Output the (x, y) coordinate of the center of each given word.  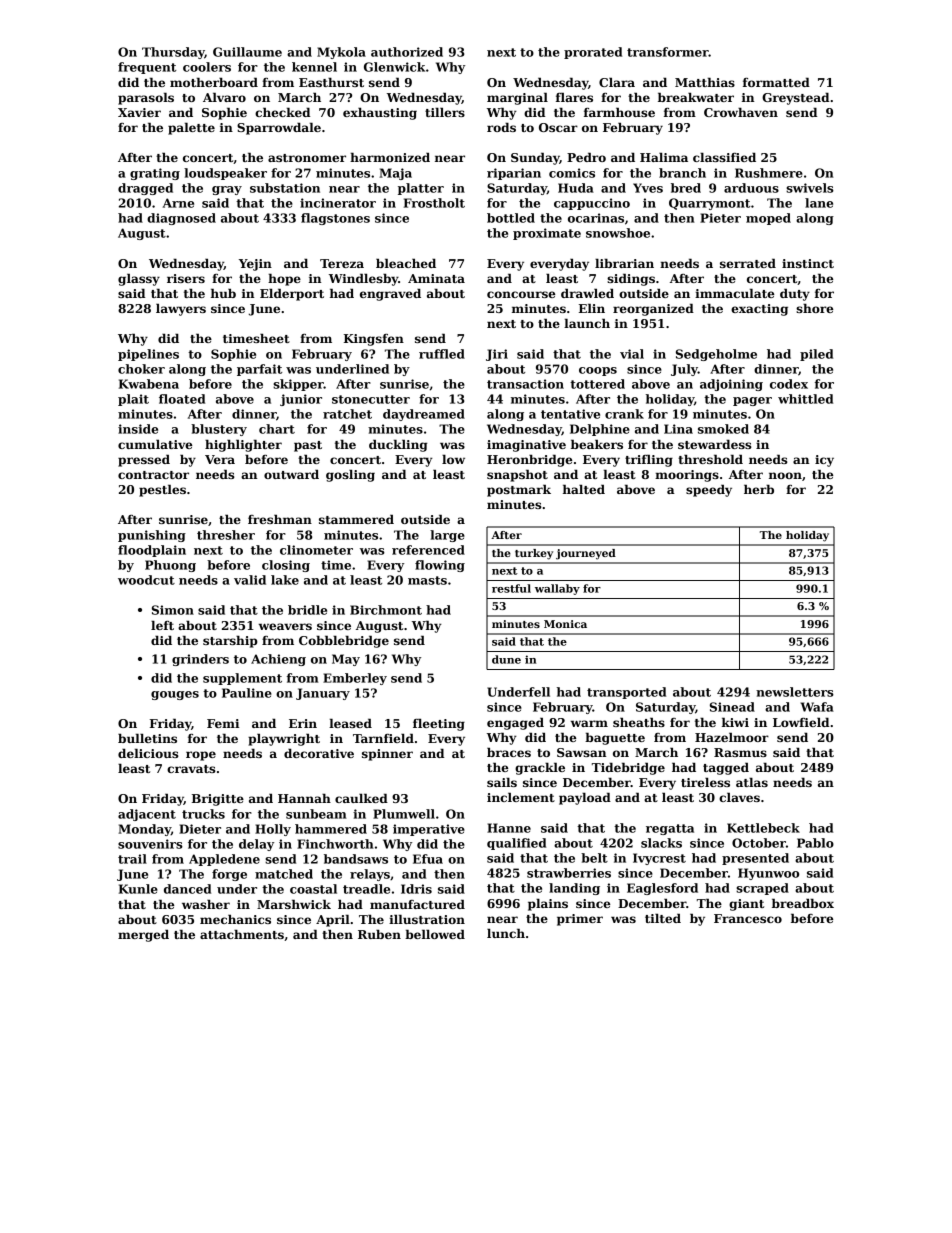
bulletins (147, 738)
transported (626, 693)
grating (155, 174)
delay (256, 845)
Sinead (732, 707)
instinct (808, 263)
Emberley (355, 679)
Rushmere (769, 173)
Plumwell (404, 814)
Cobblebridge (344, 641)
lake (285, 580)
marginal (517, 98)
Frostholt (434, 203)
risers (186, 278)
